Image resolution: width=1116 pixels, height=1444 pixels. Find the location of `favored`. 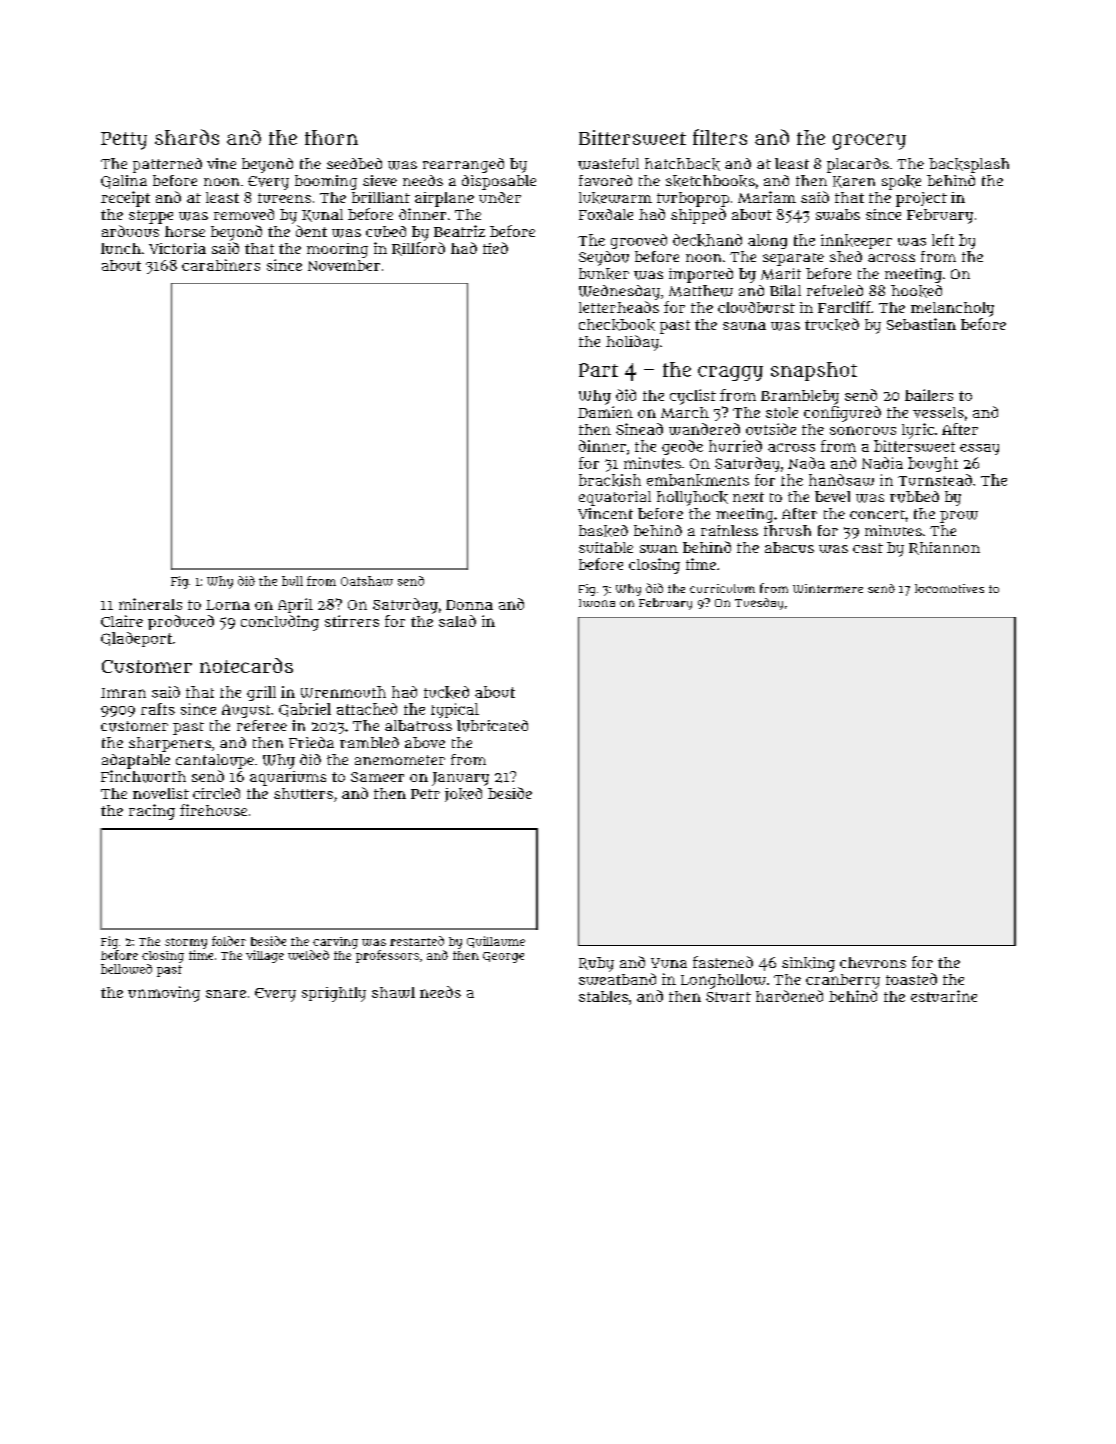

favored is located at coordinates (605, 180).
